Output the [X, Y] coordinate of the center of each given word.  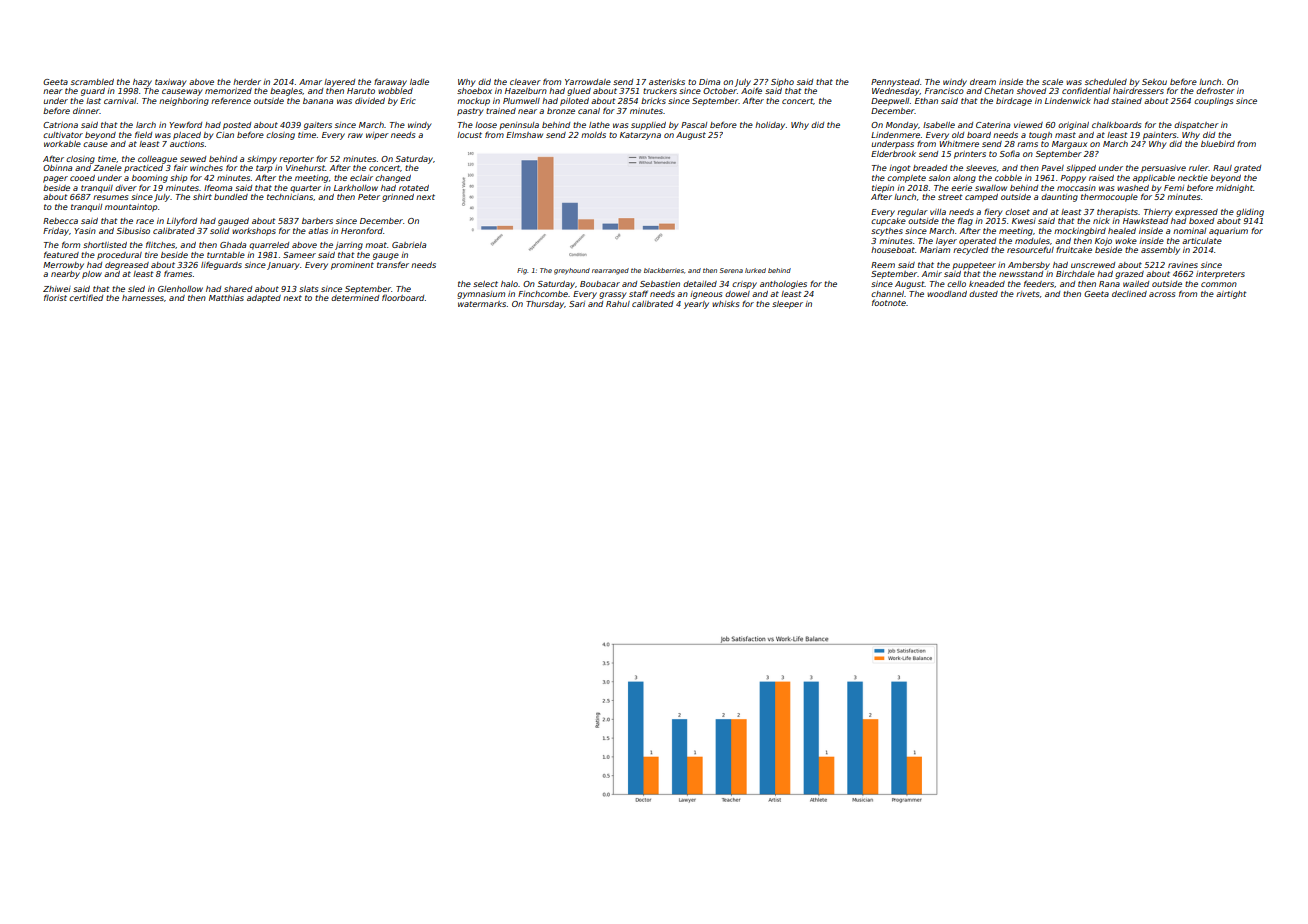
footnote [889, 302]
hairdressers [1138, 91]
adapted [264, 299]
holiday [770, 126]
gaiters [318, 126]
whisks [725, 304]
